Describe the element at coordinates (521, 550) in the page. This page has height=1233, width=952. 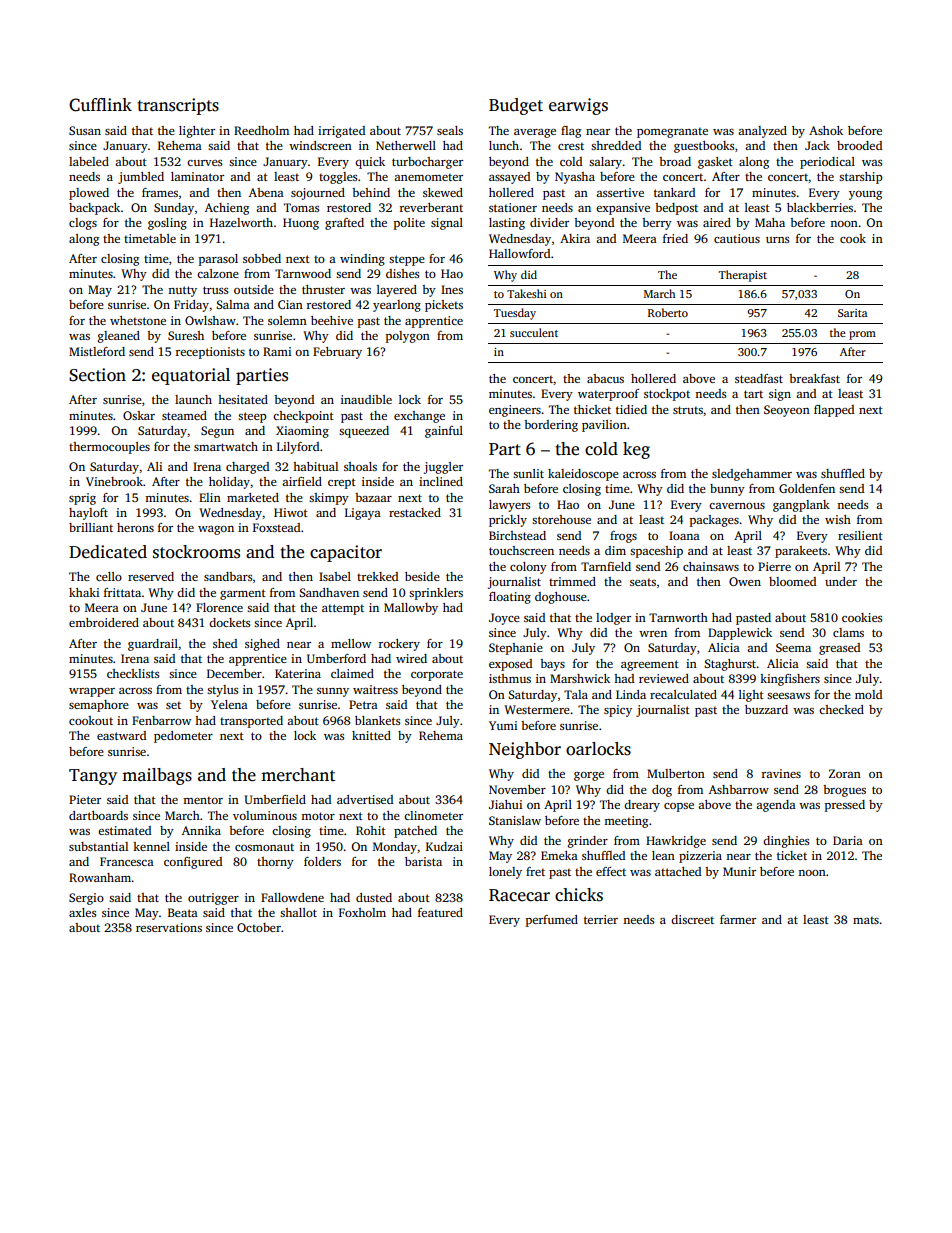
I see `touchscreen` at that location.
